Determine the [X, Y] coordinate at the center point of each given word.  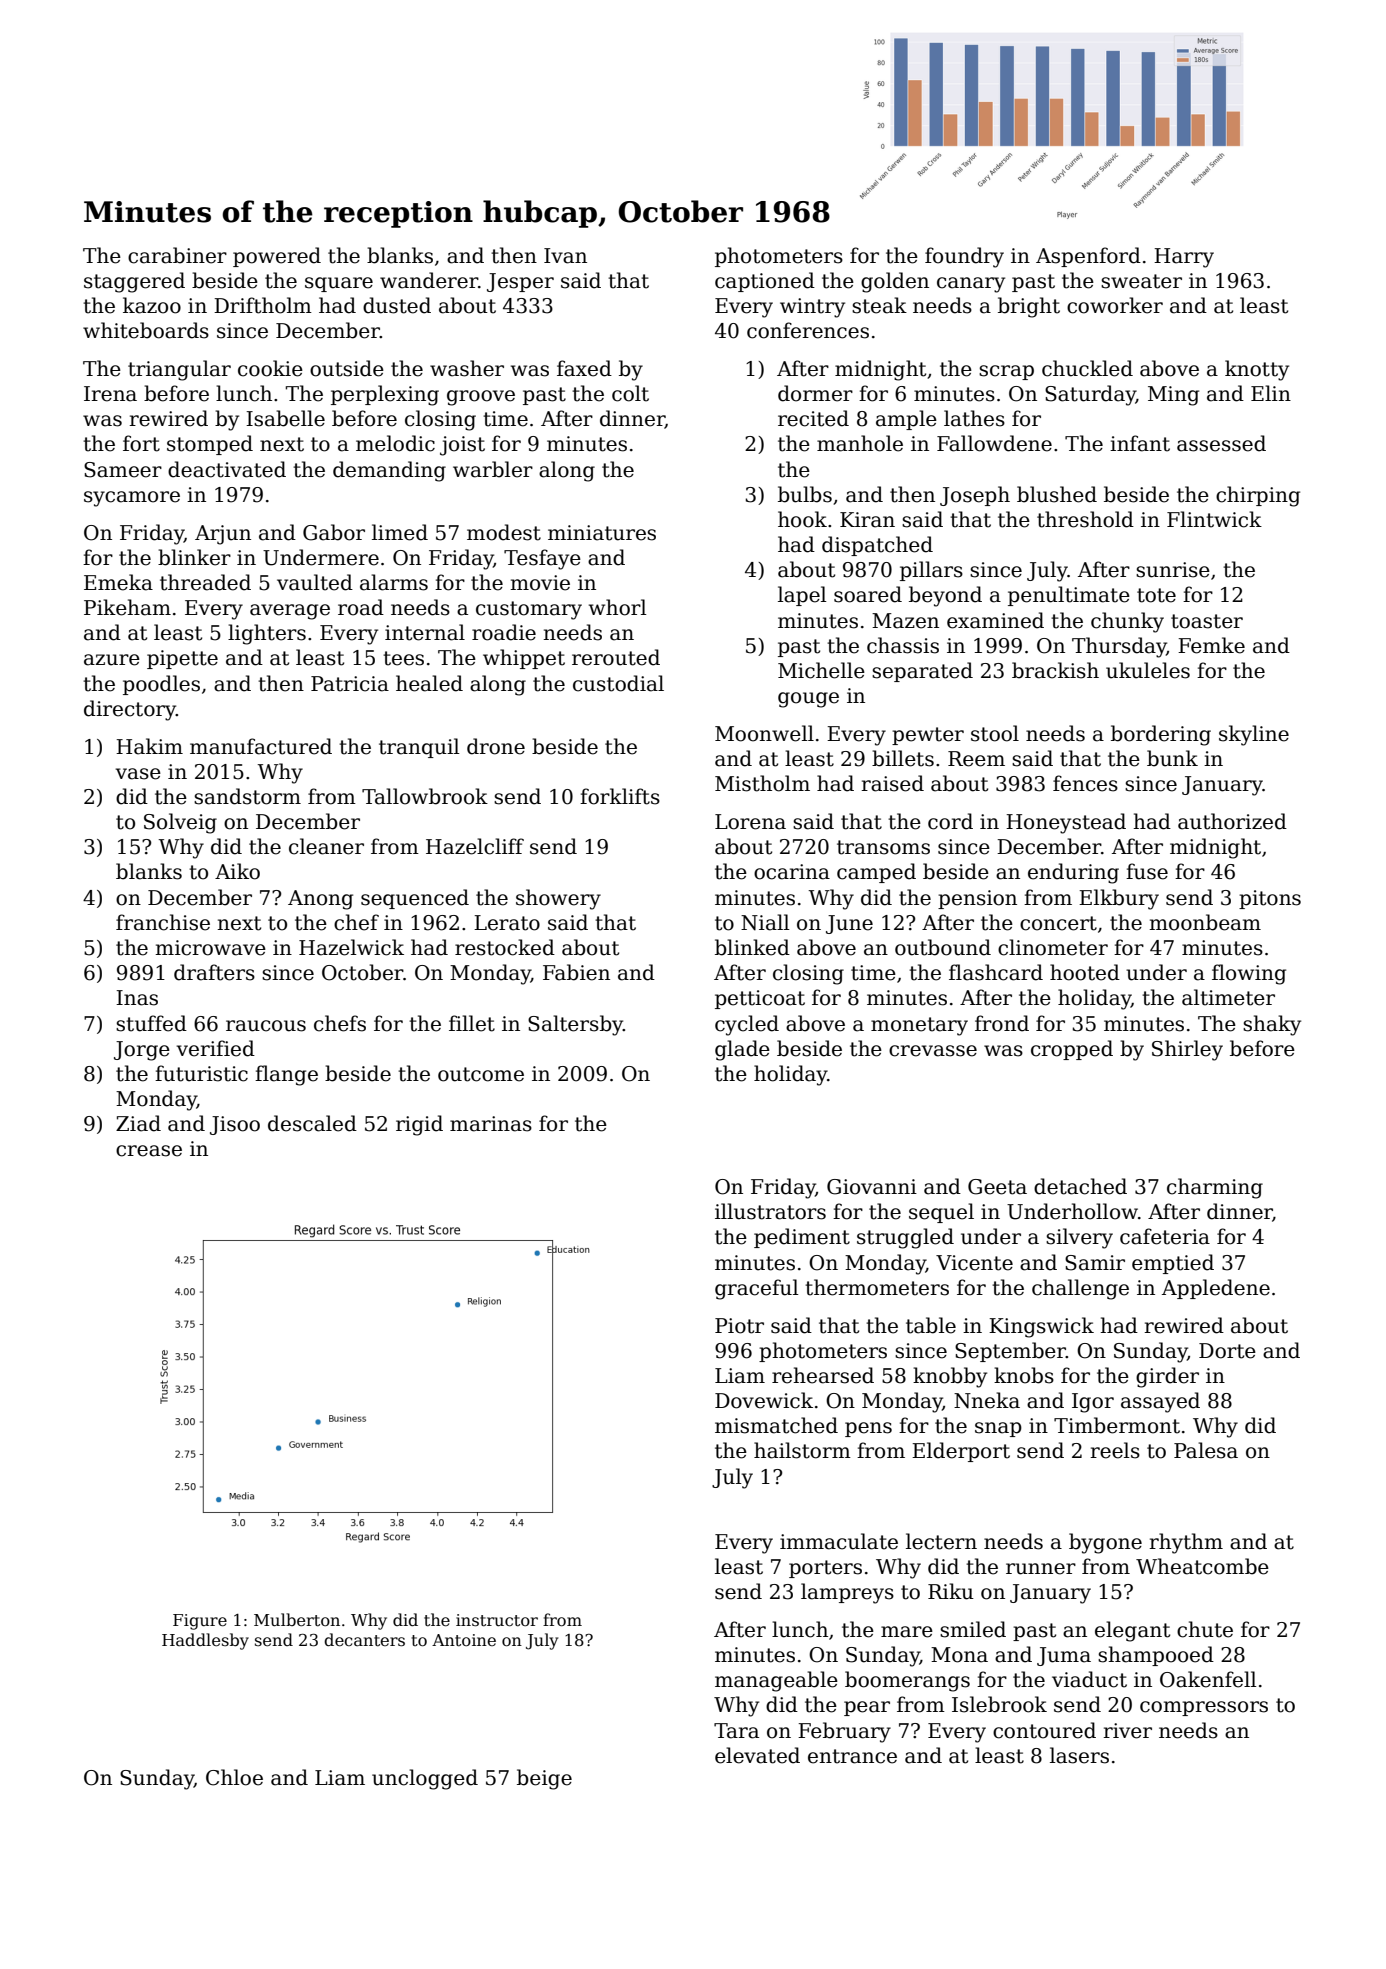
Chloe [234, 1777]
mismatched [776, 1425]
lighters [267, 634]
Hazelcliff [475, 846]
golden [895, 282]
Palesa [1206, 1450]
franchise [163, 922]
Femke [1211, 645]
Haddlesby [205, 1641]
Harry [1184, 258]
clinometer [1053, 947]
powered [277, 257]
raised [892, 783]
